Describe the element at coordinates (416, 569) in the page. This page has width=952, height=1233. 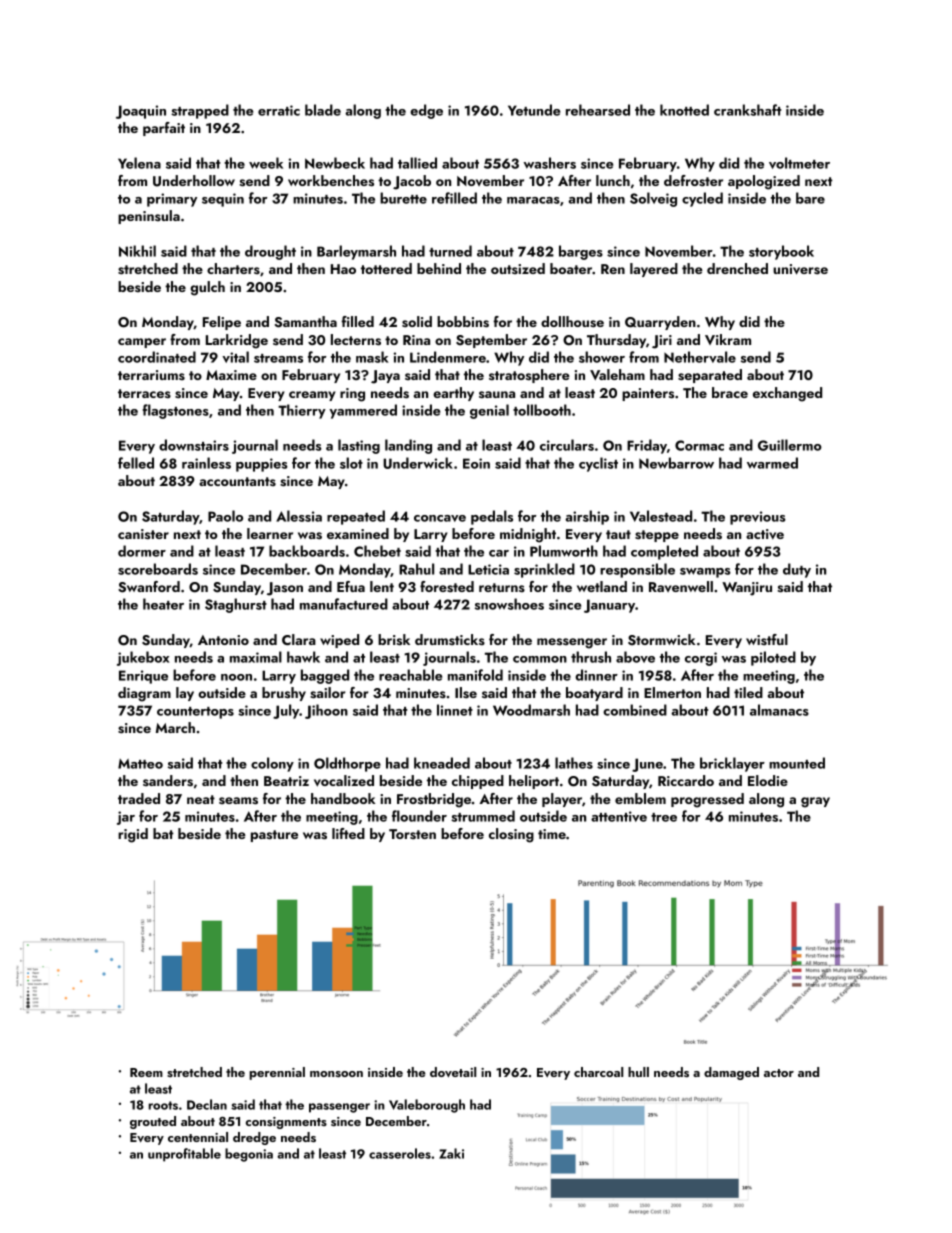
I see `Rahul` at that location.
